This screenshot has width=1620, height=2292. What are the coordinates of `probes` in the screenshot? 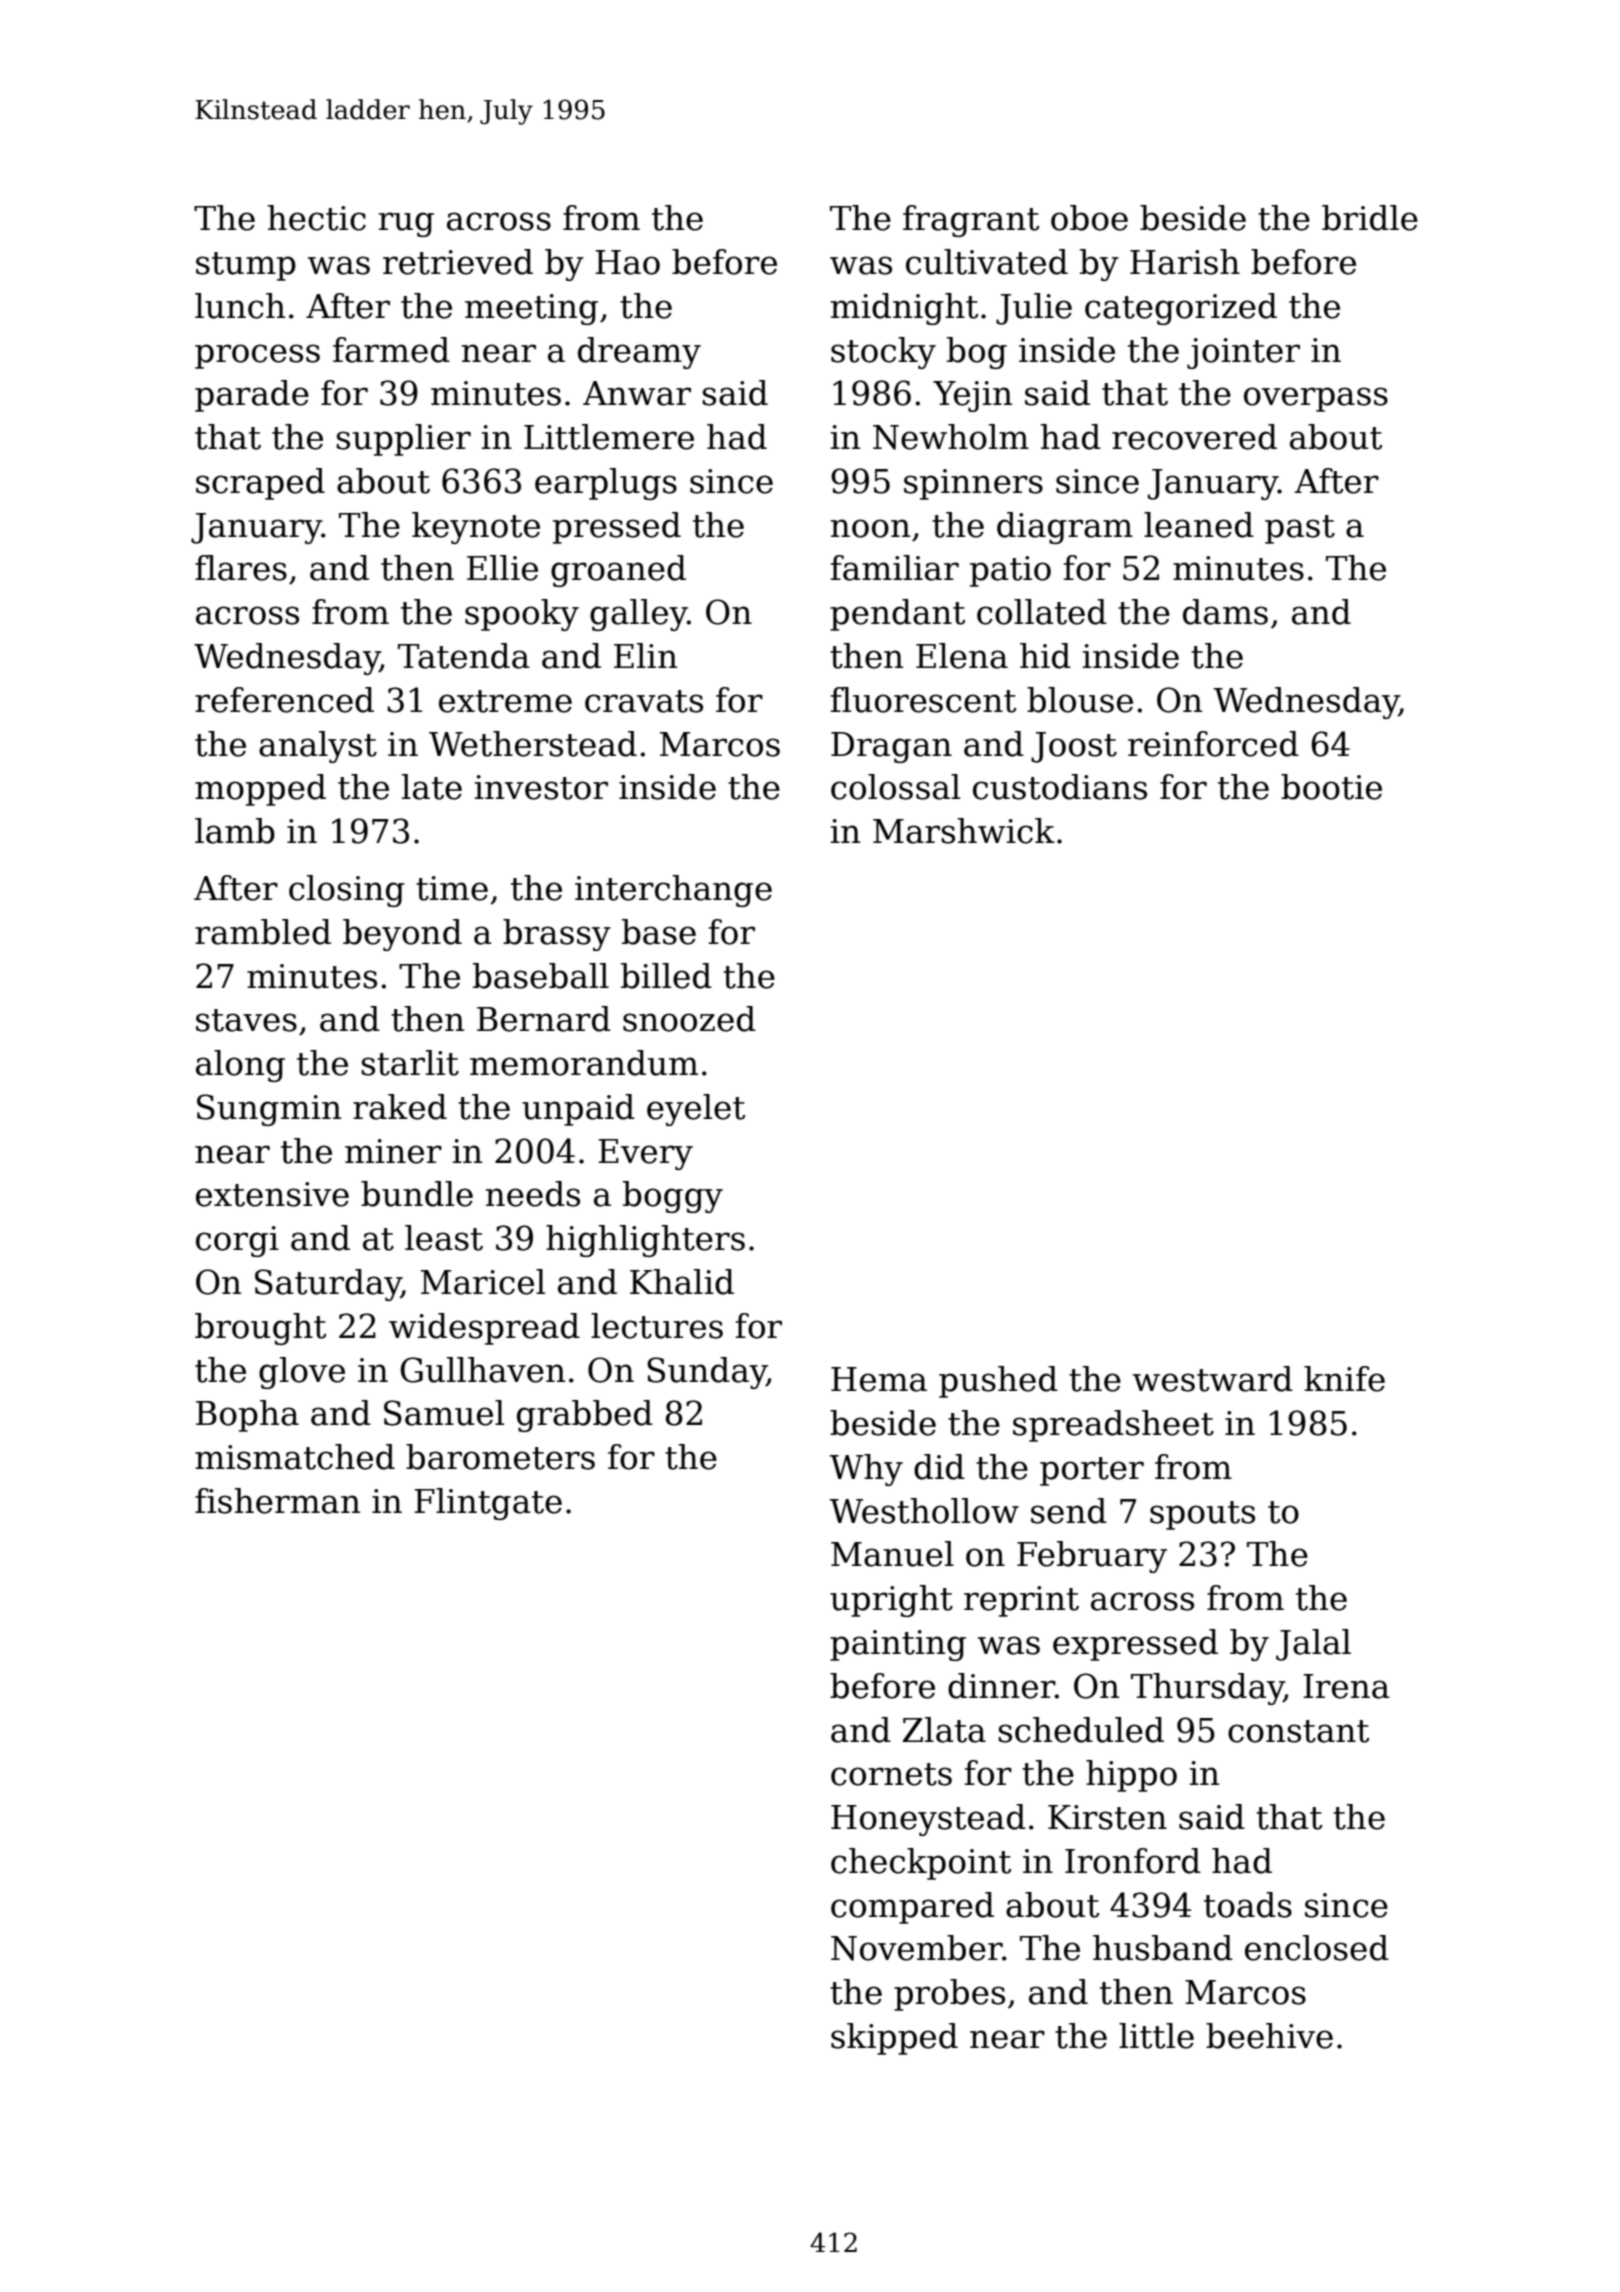 It's located at (949, 1995).
